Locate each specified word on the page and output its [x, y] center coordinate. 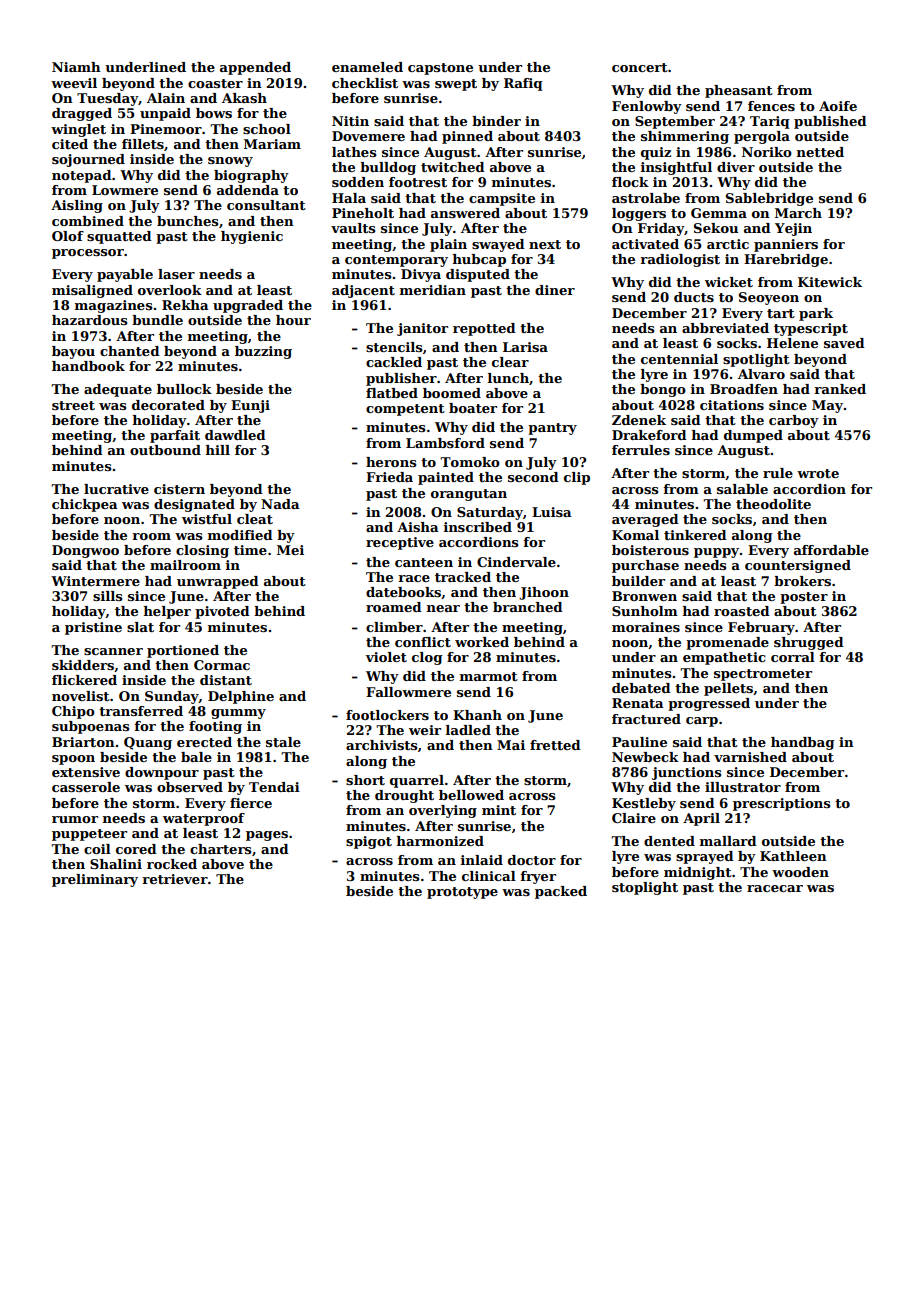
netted [820, 152]
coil [97, 849]
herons [391, 462]
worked [482, 642]
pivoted [222, 612]
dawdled [235, 435]
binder [496, 121]
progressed [709, 704]
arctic [728, 244]
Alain [166, 98]
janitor [422, 329]
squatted [119, 237]
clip [577, 478]
